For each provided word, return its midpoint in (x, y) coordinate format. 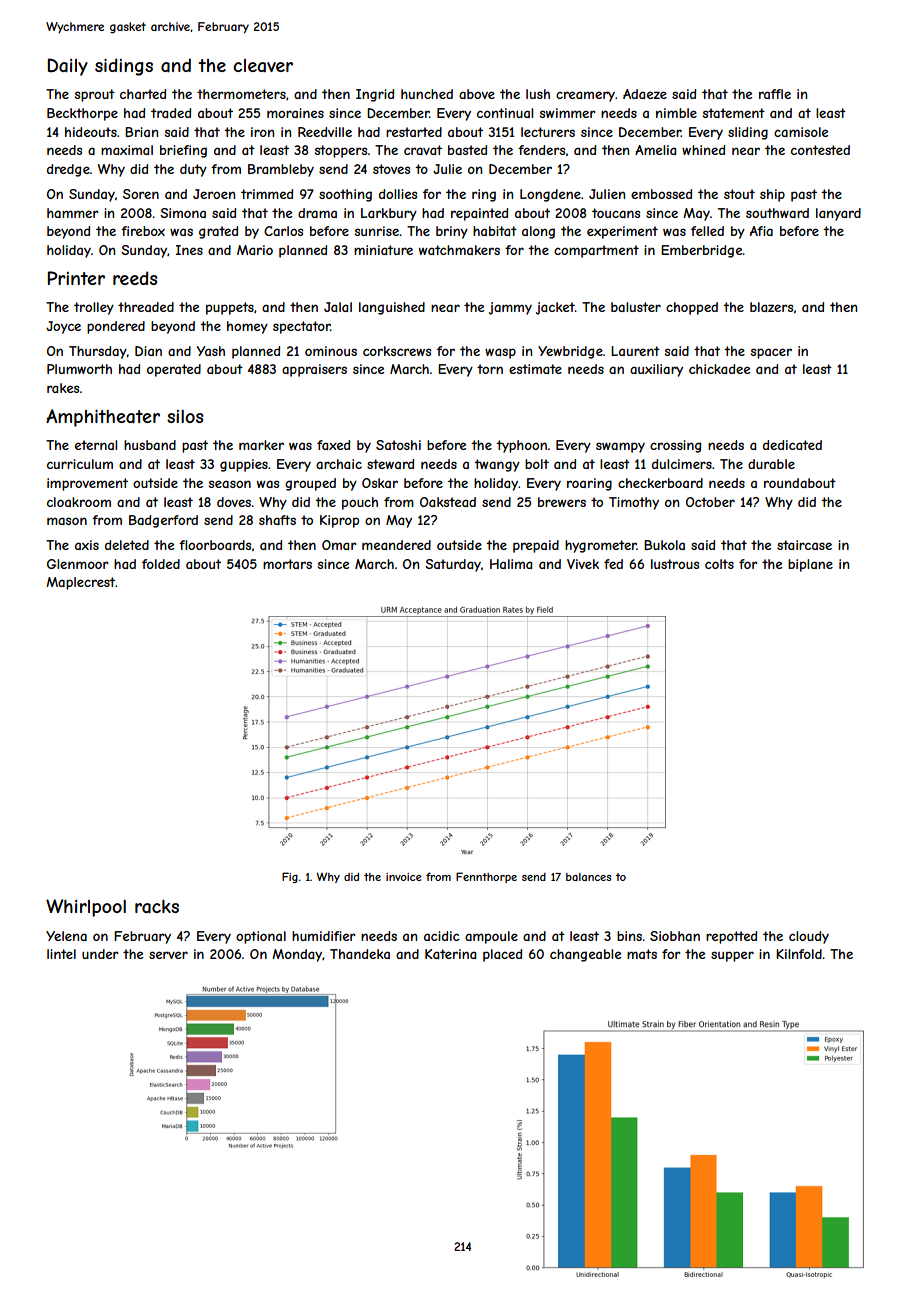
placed (502, 955)
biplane (810, 565)
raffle (775, 94)
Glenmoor (78, 564)
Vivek (583, 564)
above (477, 94)
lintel (61, 954)
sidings (124, 67)
